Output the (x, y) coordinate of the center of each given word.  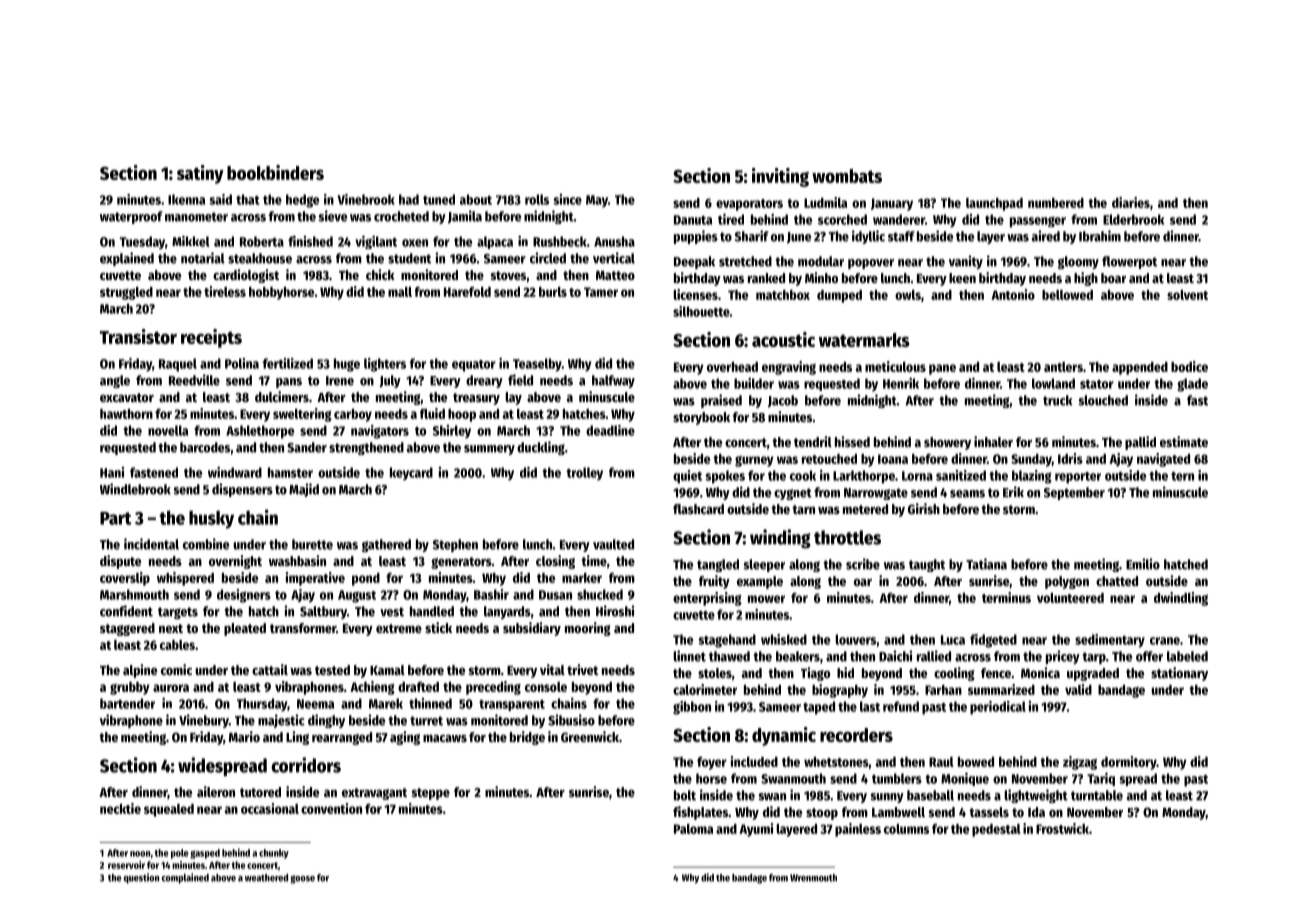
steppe (431, 794)
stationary (1179, 674)
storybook (701, 418)
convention (331, 808)
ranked (766, 278)
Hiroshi (615, 611)
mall (400, 292)
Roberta (262, 241)
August (357, 596)
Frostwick (1062, 828)
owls (908, 295)
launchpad (994, 204)
